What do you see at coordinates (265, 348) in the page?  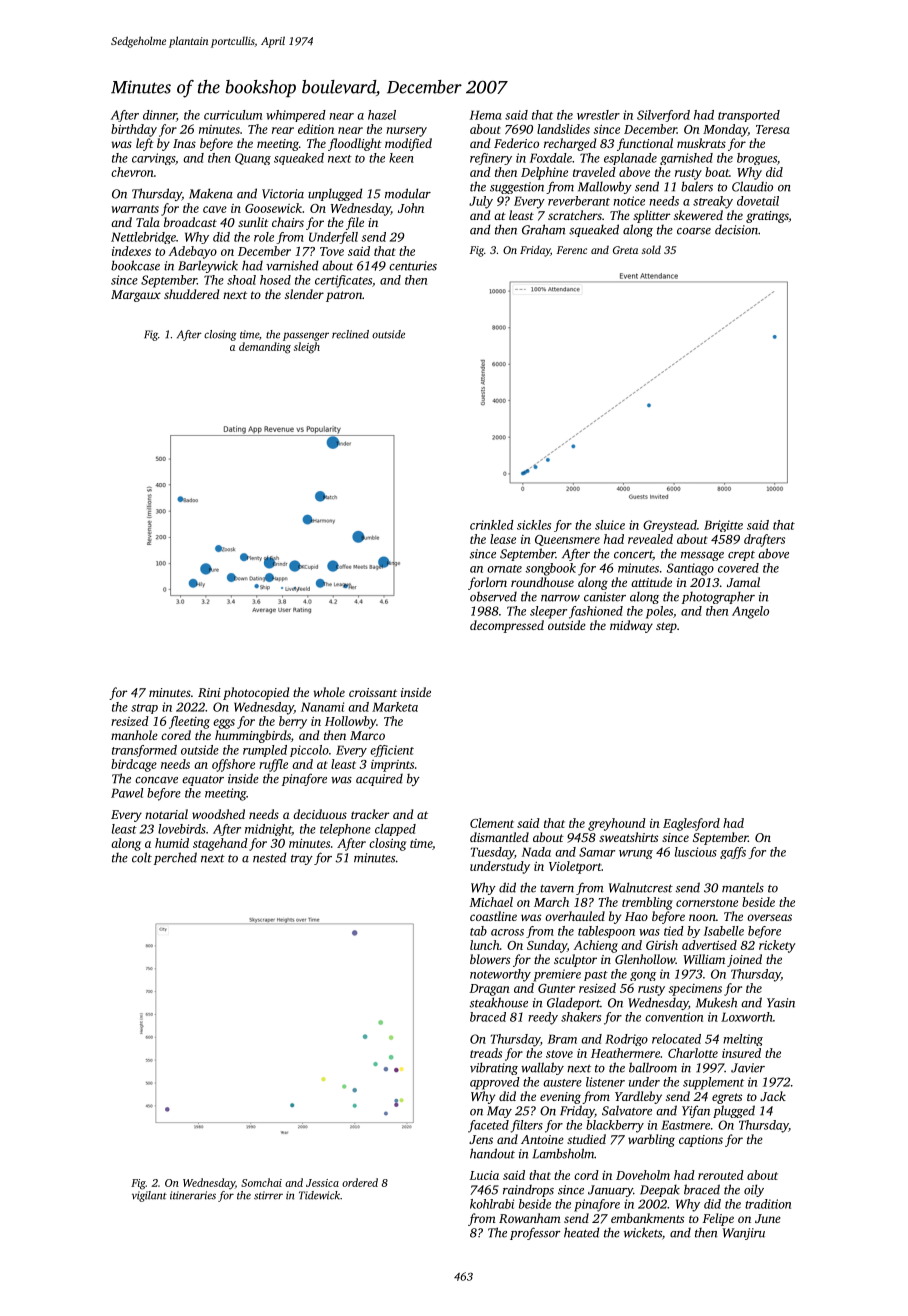 I see `demanding` at bounding box center [265, 348].
